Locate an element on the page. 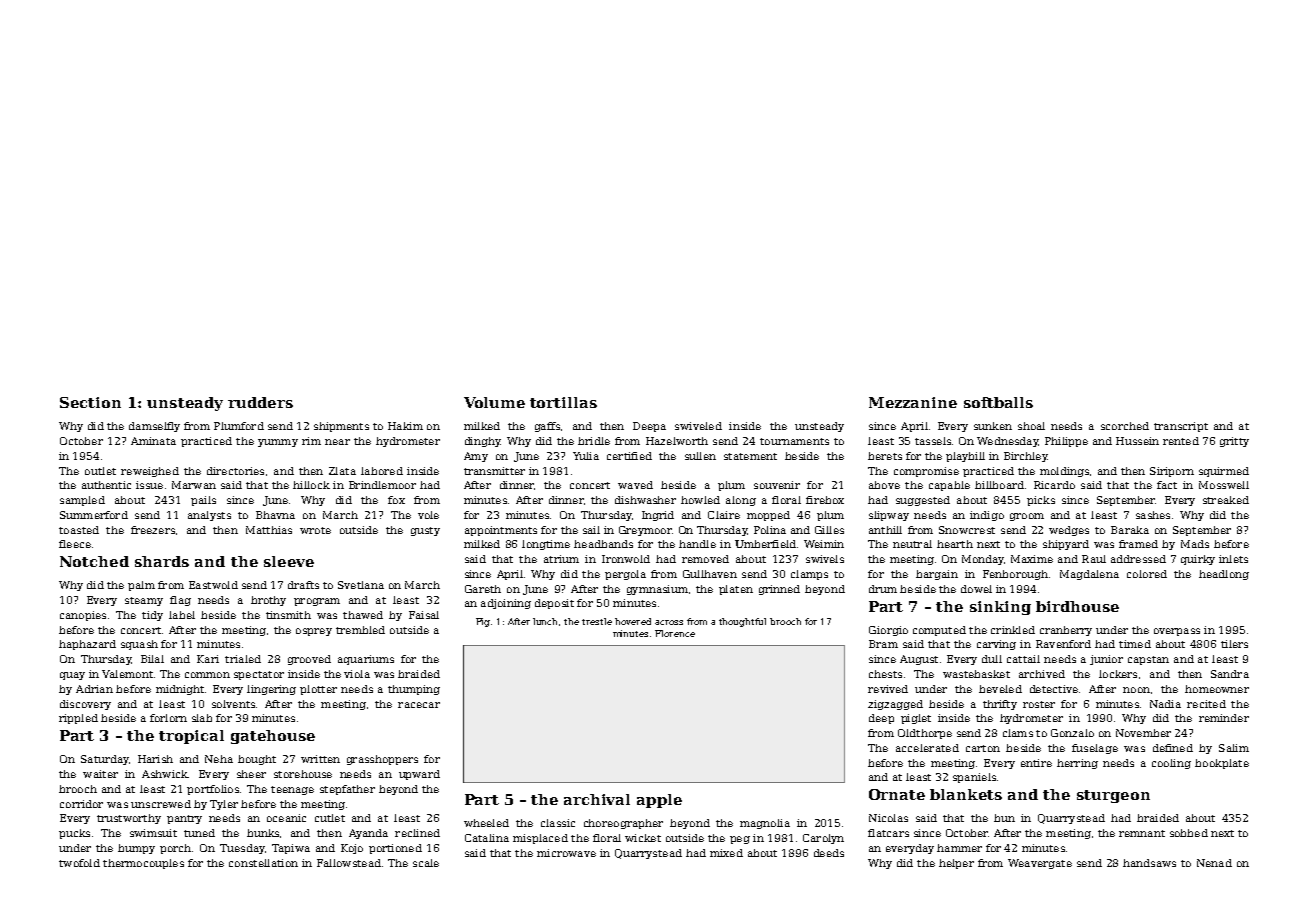 This image has width=1308, height=924. twofold is located at coordinates (79, 863).
